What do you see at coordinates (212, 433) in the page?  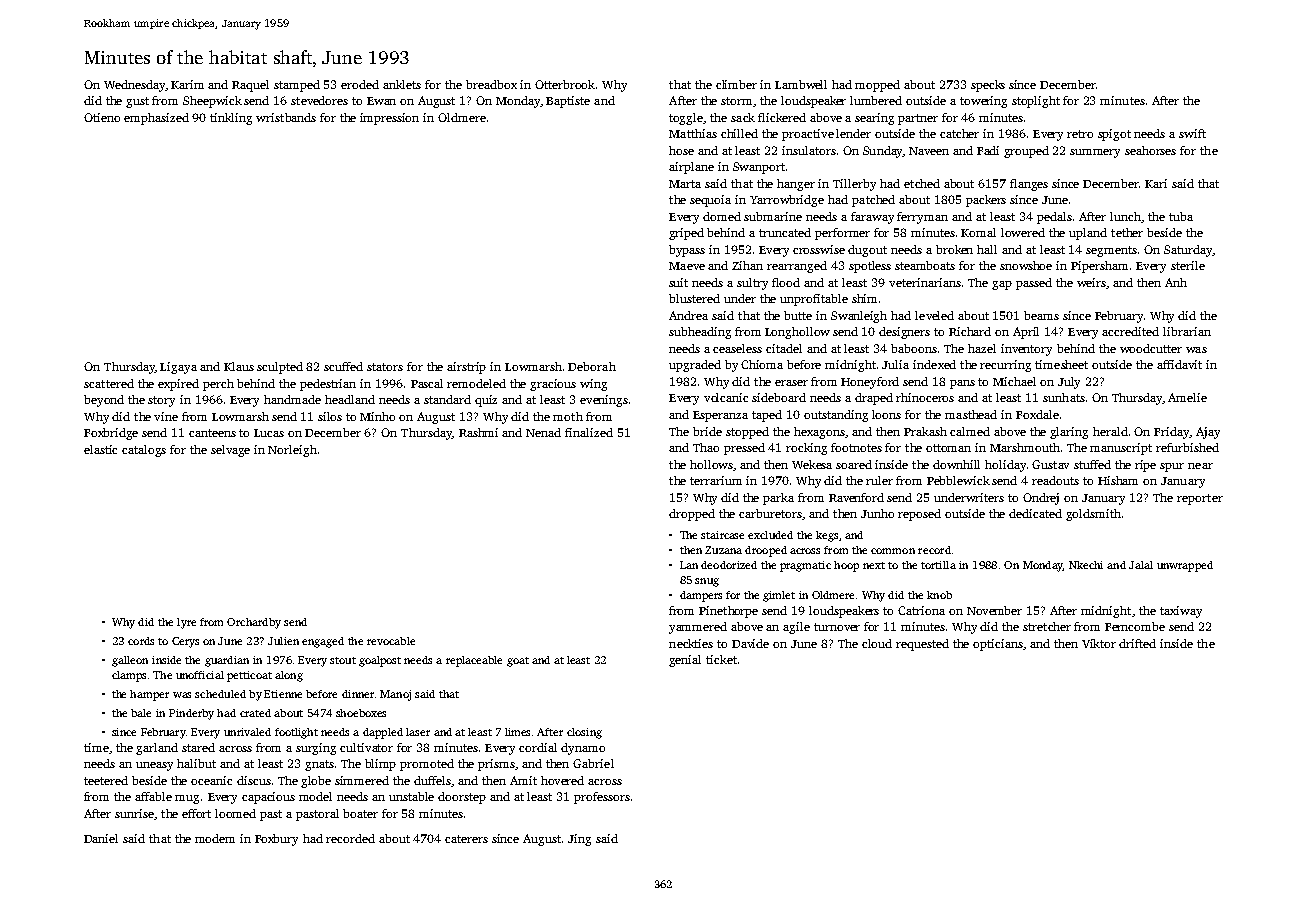 I see `canteens` at bounding box center [212, 433].
